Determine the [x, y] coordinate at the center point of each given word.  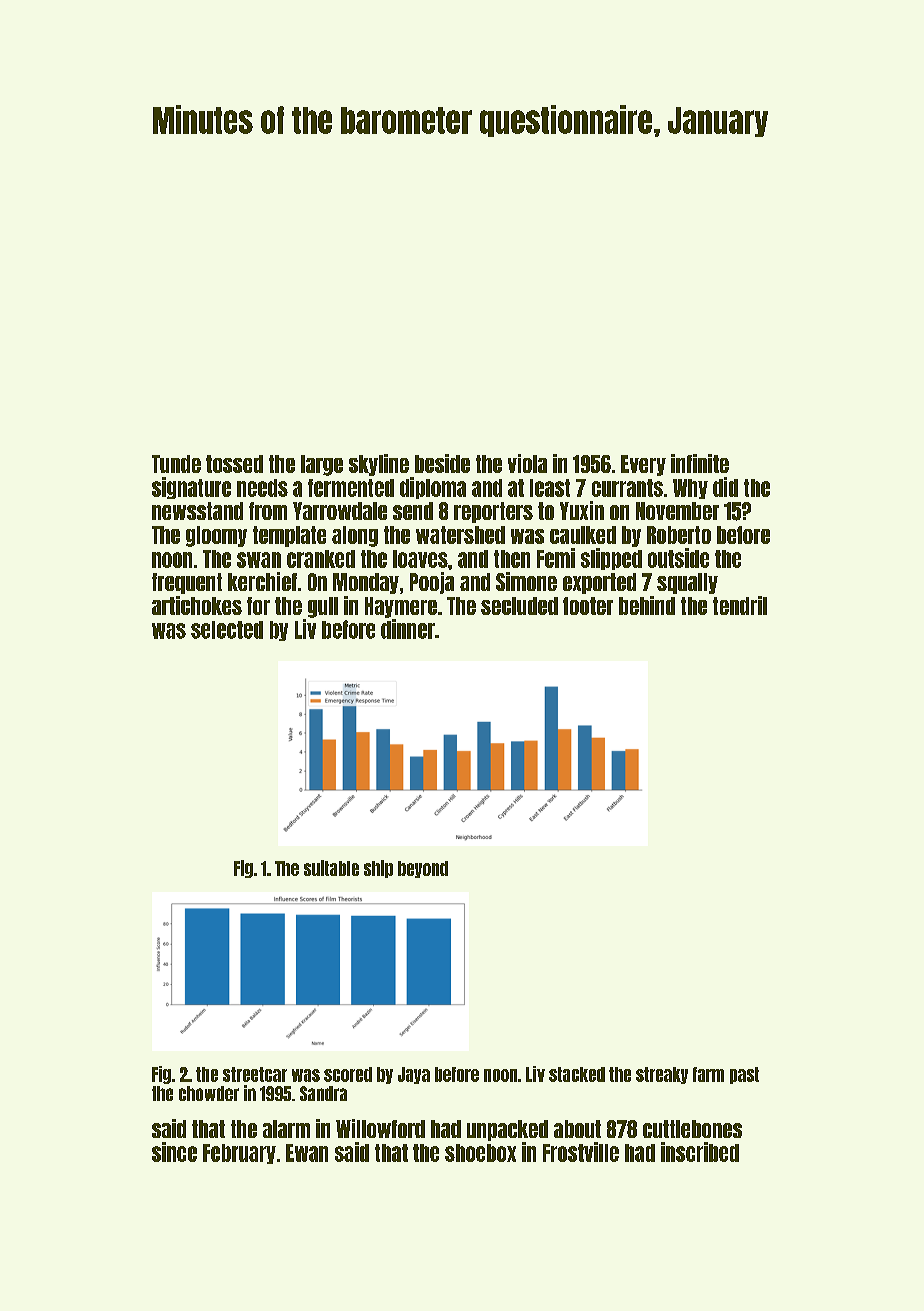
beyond [423, 869]
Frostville [581, 1152]
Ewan [307, 1153]
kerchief [262, 581]
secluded [519, 606]
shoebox [480, 1153]
